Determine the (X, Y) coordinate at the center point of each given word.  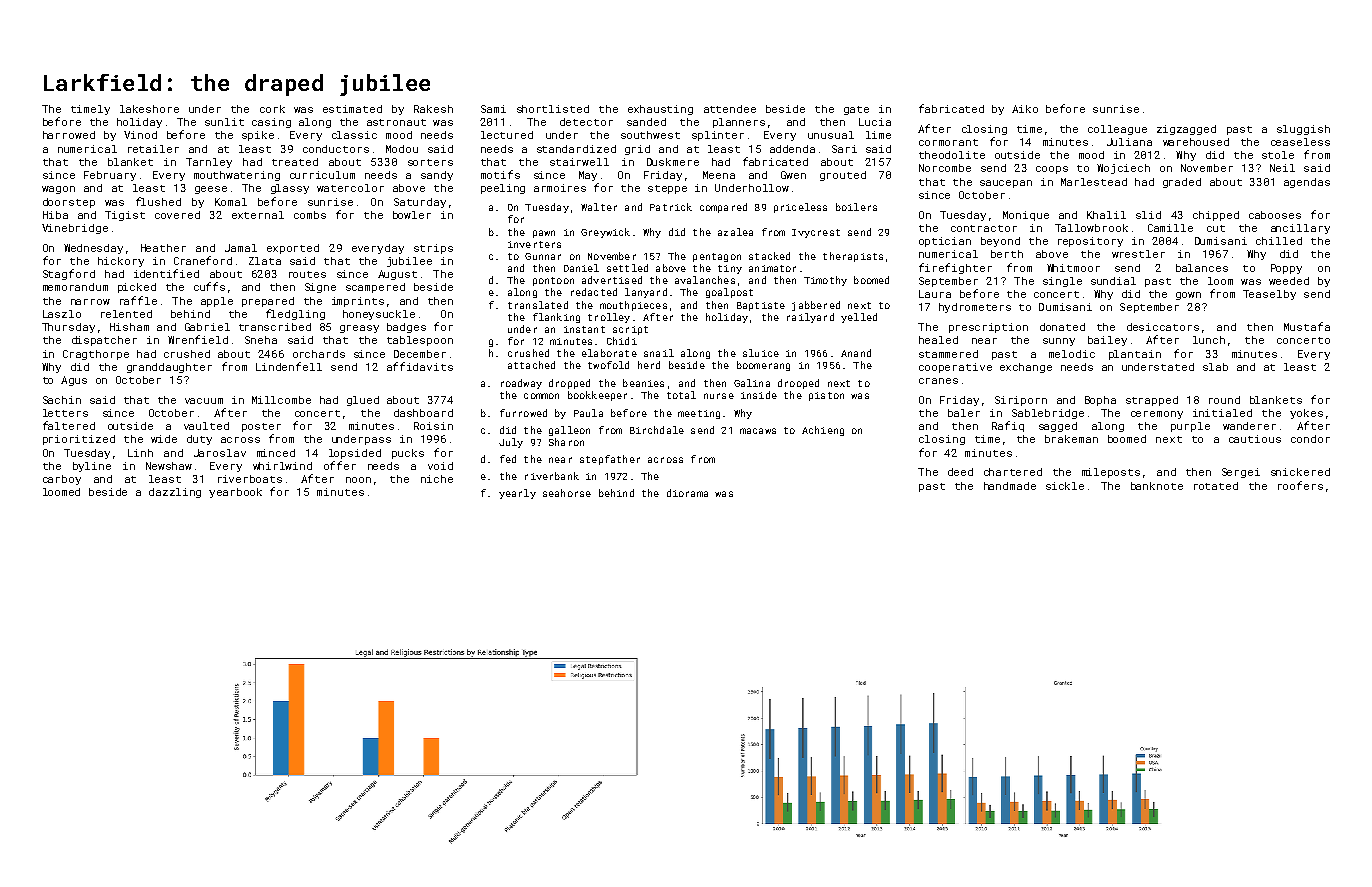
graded (1182, 183)
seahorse (567, 493)
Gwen (793, 175)
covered (177, 215)
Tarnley (209, 163)
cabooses (1275, 215)
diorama (687, 493)
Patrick (671, 207)
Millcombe (281, 400)
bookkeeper (597, 396)
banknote (1157, 486)
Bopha (1100, 401)
